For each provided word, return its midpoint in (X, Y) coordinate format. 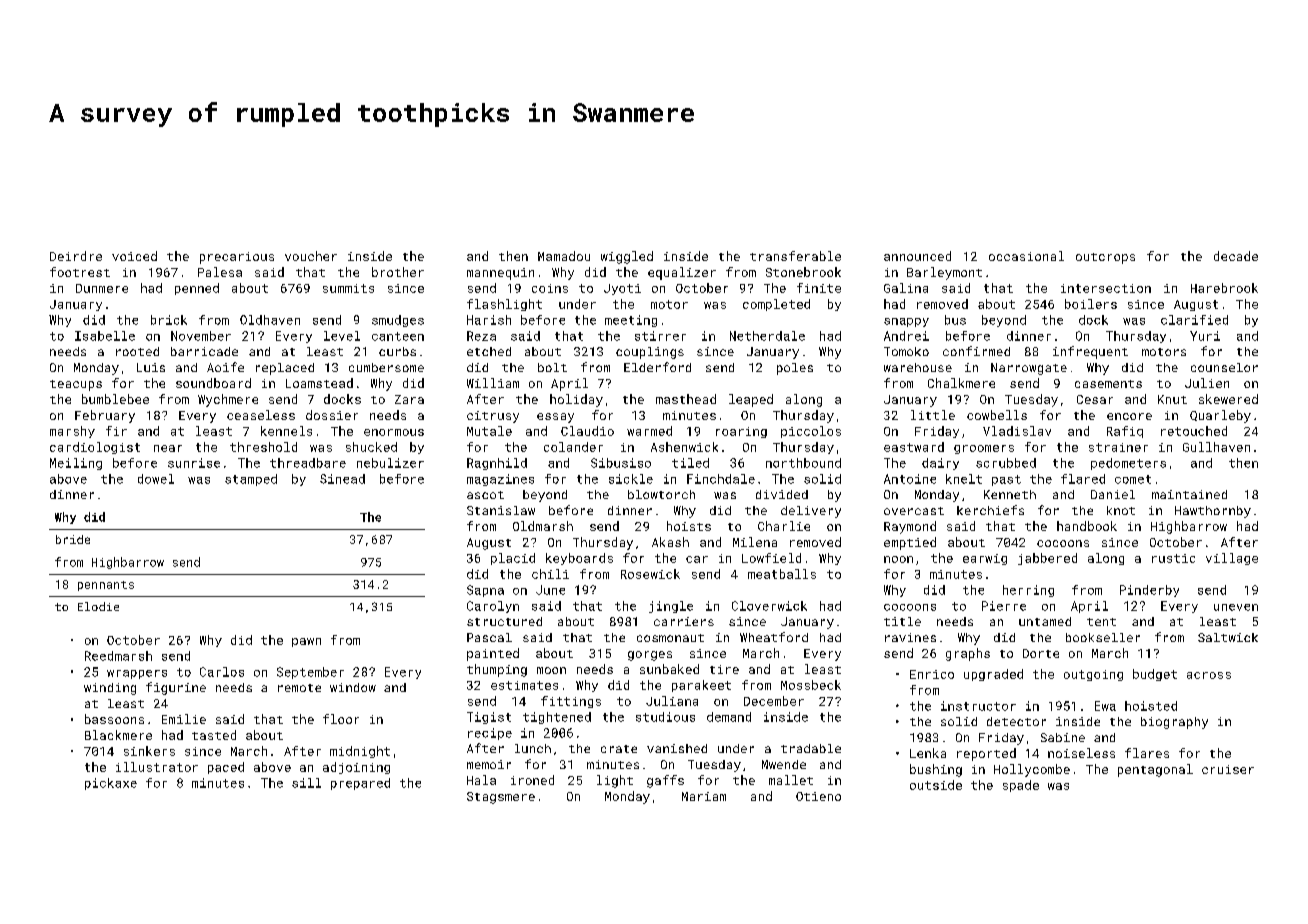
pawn (306, 642)
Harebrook (1224, 288)
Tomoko (906, 351)
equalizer (682, 273)
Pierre (1004, 606)
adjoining (356, 768)
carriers (684, 621)
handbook (1087, 526)
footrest (80, 272)
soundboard (213, 383)
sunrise (194, 463)
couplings (650, 353)
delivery (811, 512)
